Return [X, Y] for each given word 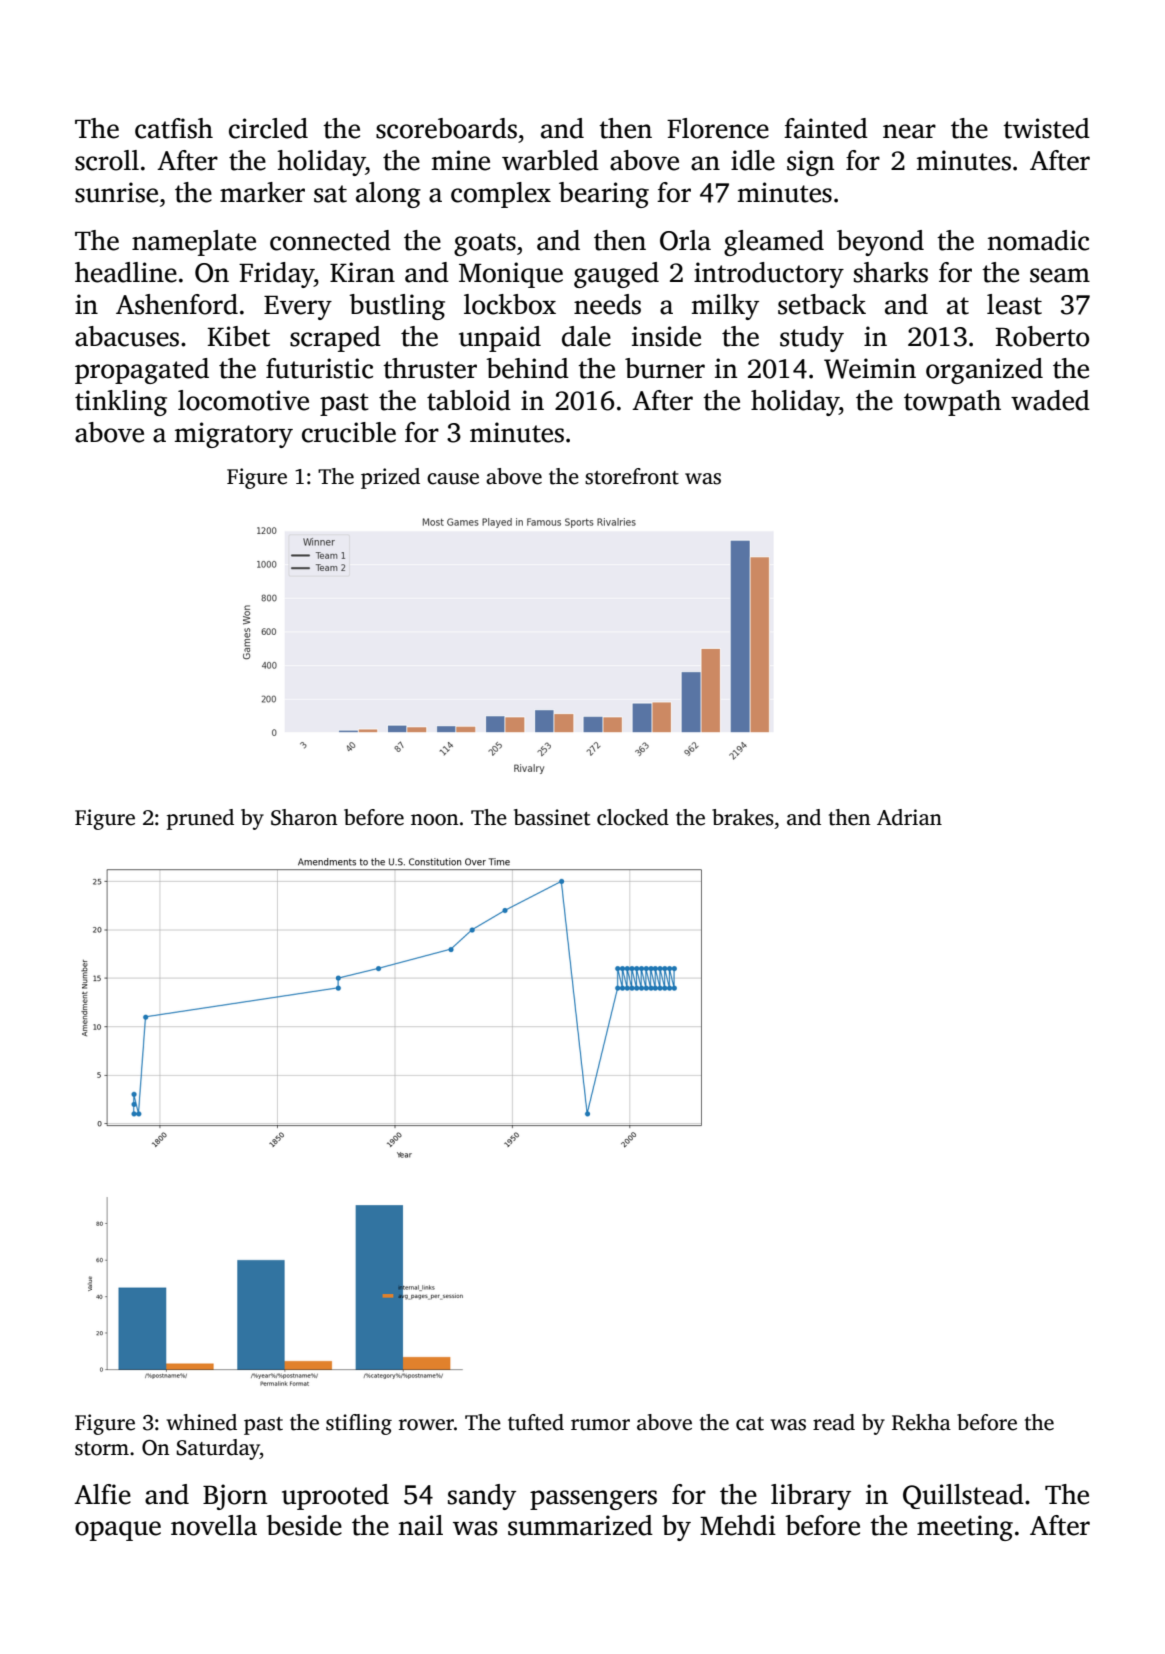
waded [1050, 400]
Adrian [909, 817]
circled [268, 128]
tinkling [121, 403]
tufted [536, 1422]
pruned [200, 819]
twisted [1046, 128]
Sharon [304, 817]
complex [501, 195]
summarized [580, 1525]
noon [435, 820]
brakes [743, 817]
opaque [118, 1531]
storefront [632, 476]
